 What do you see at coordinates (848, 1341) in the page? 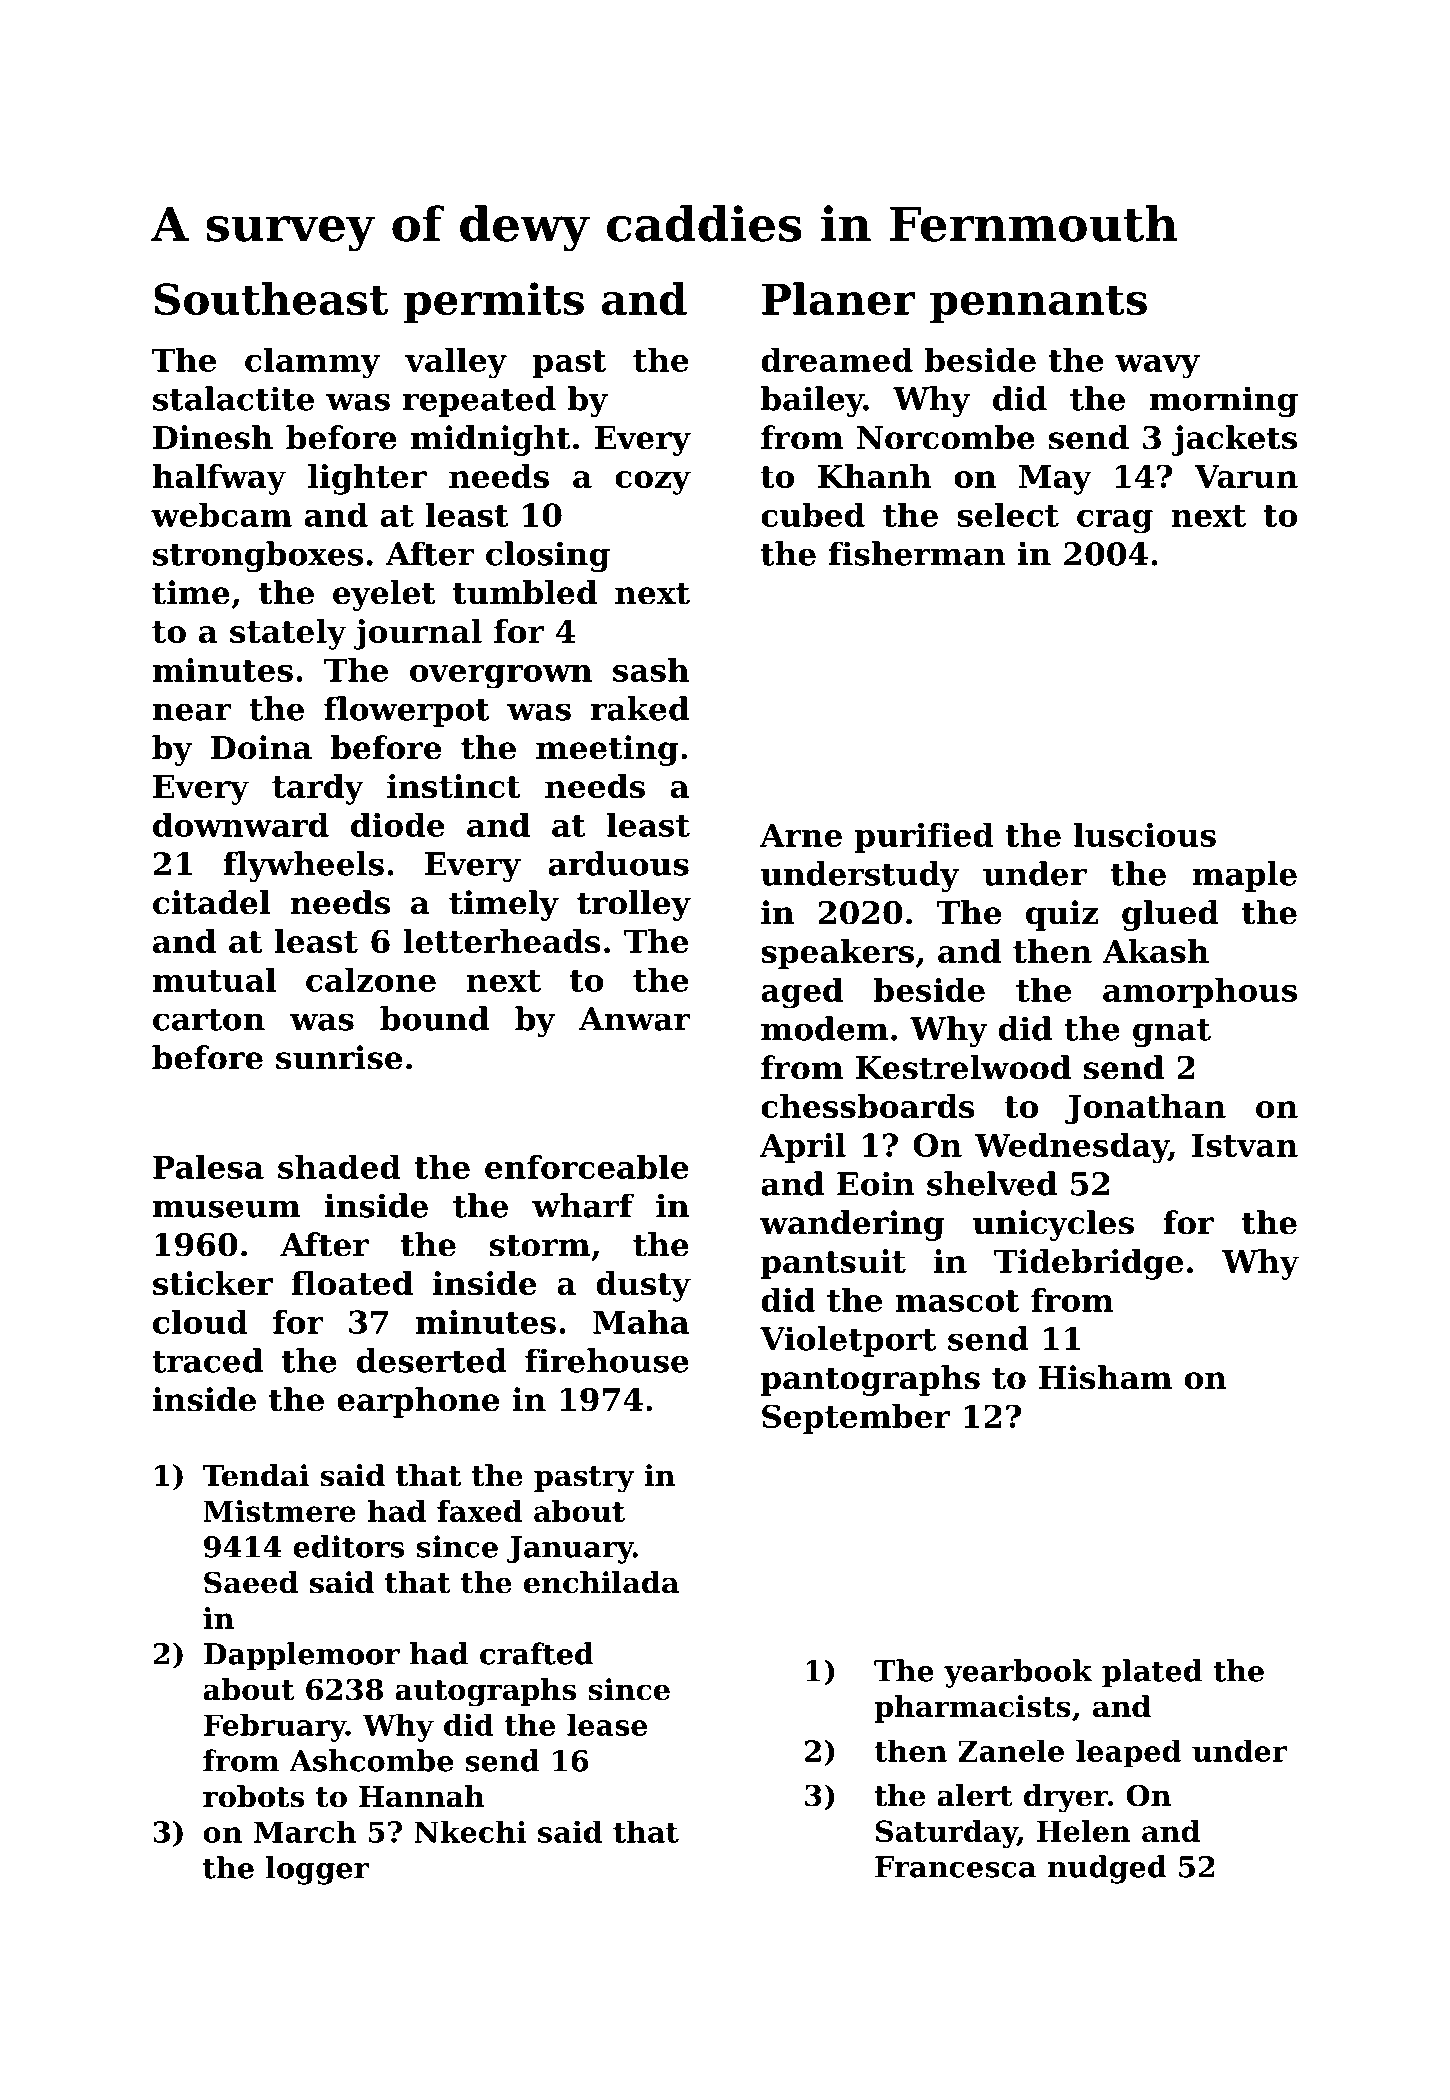
I see `Violetport` at bounding box center [848, 1341].
